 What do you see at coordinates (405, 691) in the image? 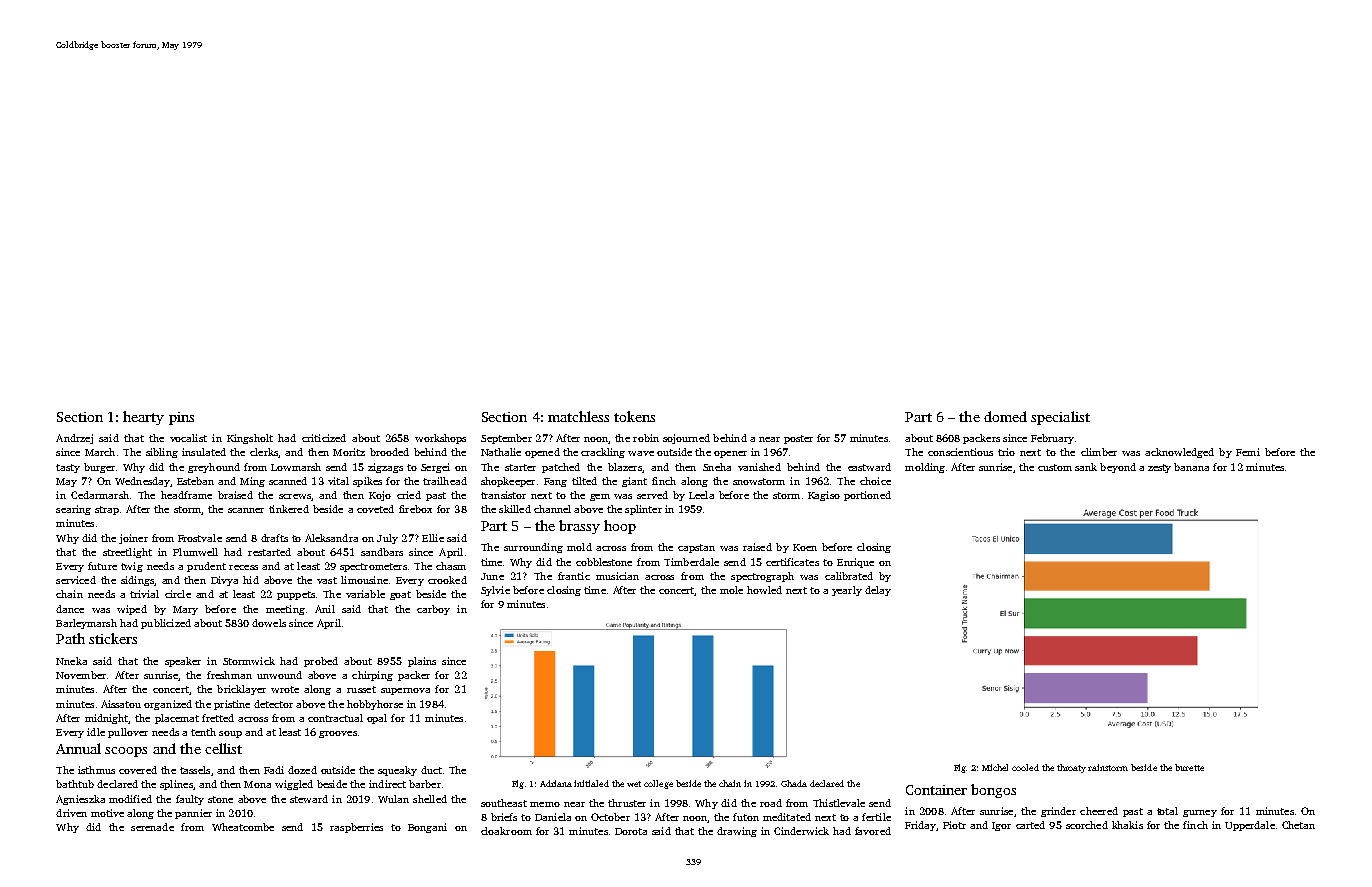
I see `supernova` at bounding box center [405, 691].
